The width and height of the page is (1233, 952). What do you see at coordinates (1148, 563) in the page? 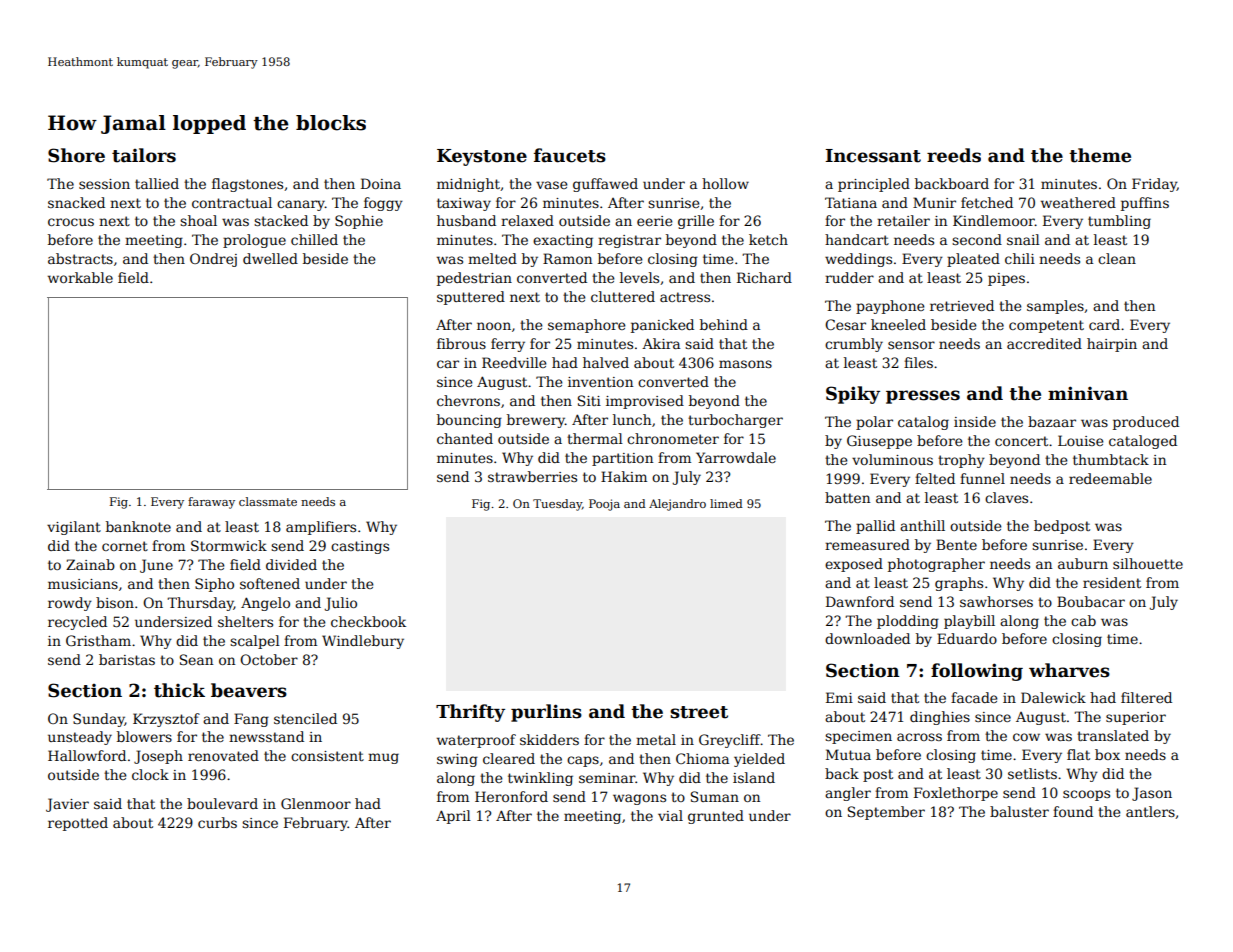
I see `silhouette` at bounding box center [1148, 563].
